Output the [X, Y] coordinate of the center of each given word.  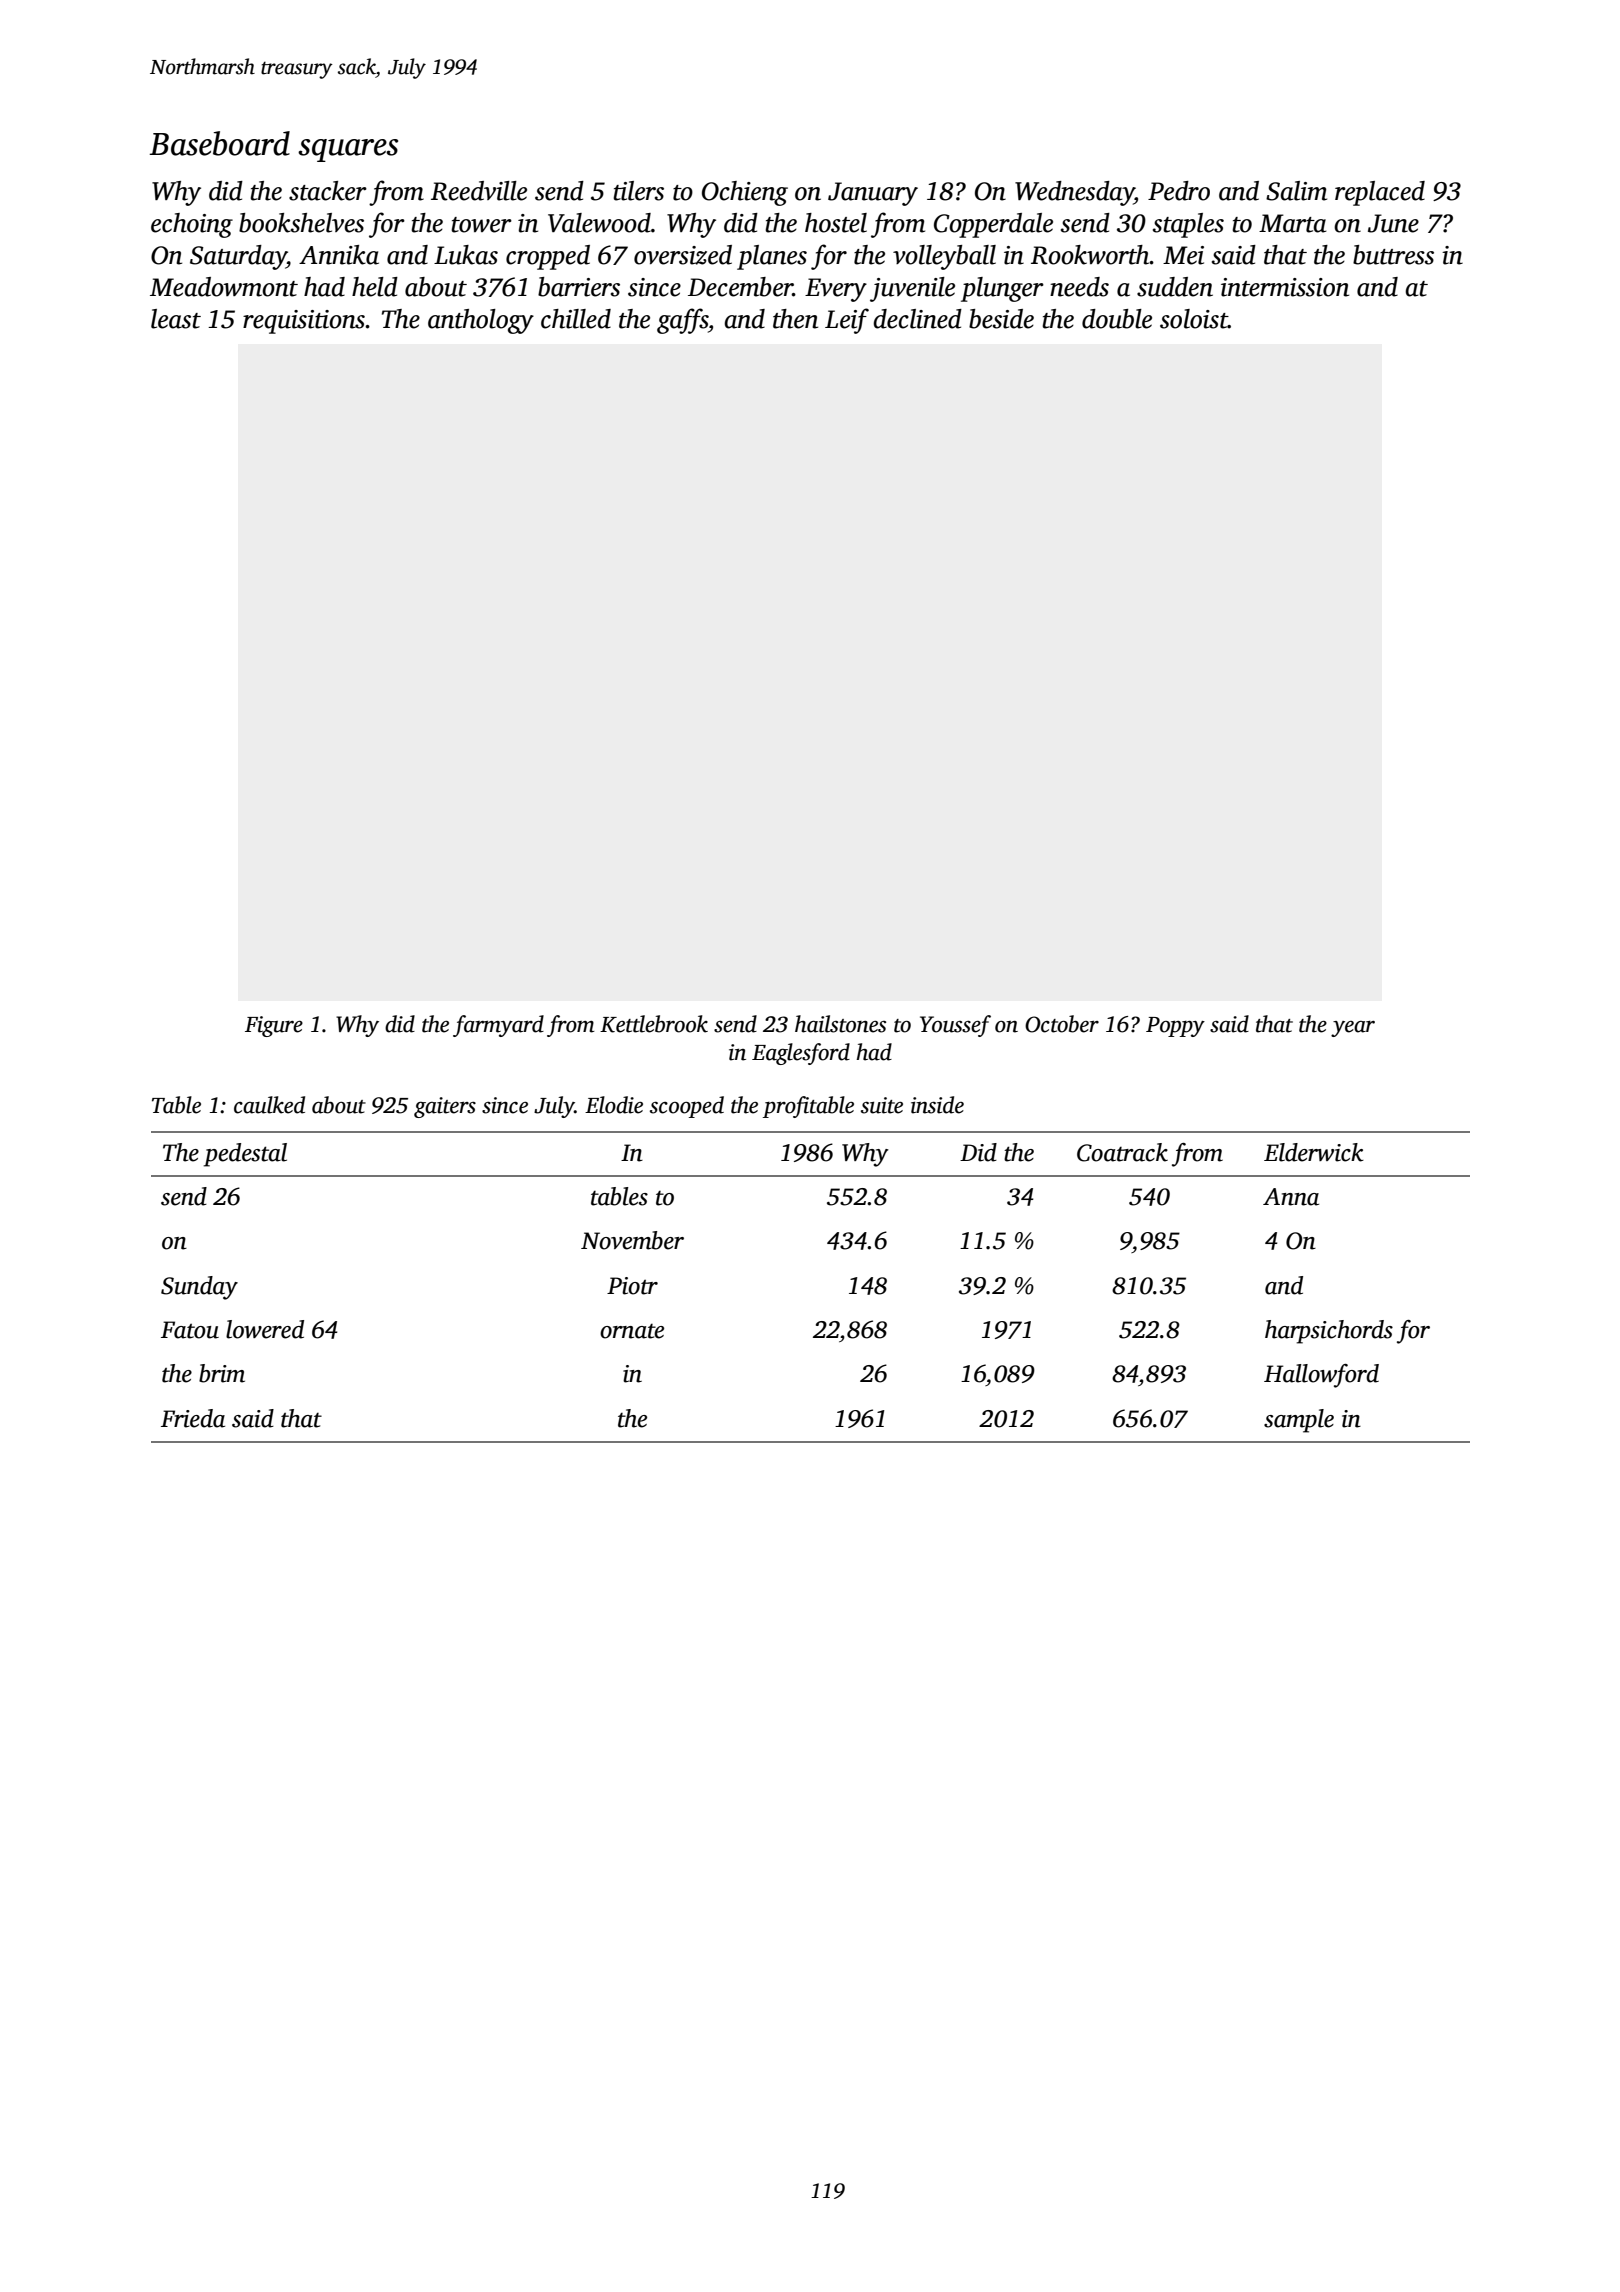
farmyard [498, 1026]
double [1117, 319]
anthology [481, 321]
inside [937, 1105]
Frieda [193, 1418]
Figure [274, 1026]
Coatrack [1122, 1152]
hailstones [840, 1024]
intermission [1285, 287]
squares [348, 150]
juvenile [912, 289]
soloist [1194, 319]
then [795, 319]
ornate [632, 1331]
